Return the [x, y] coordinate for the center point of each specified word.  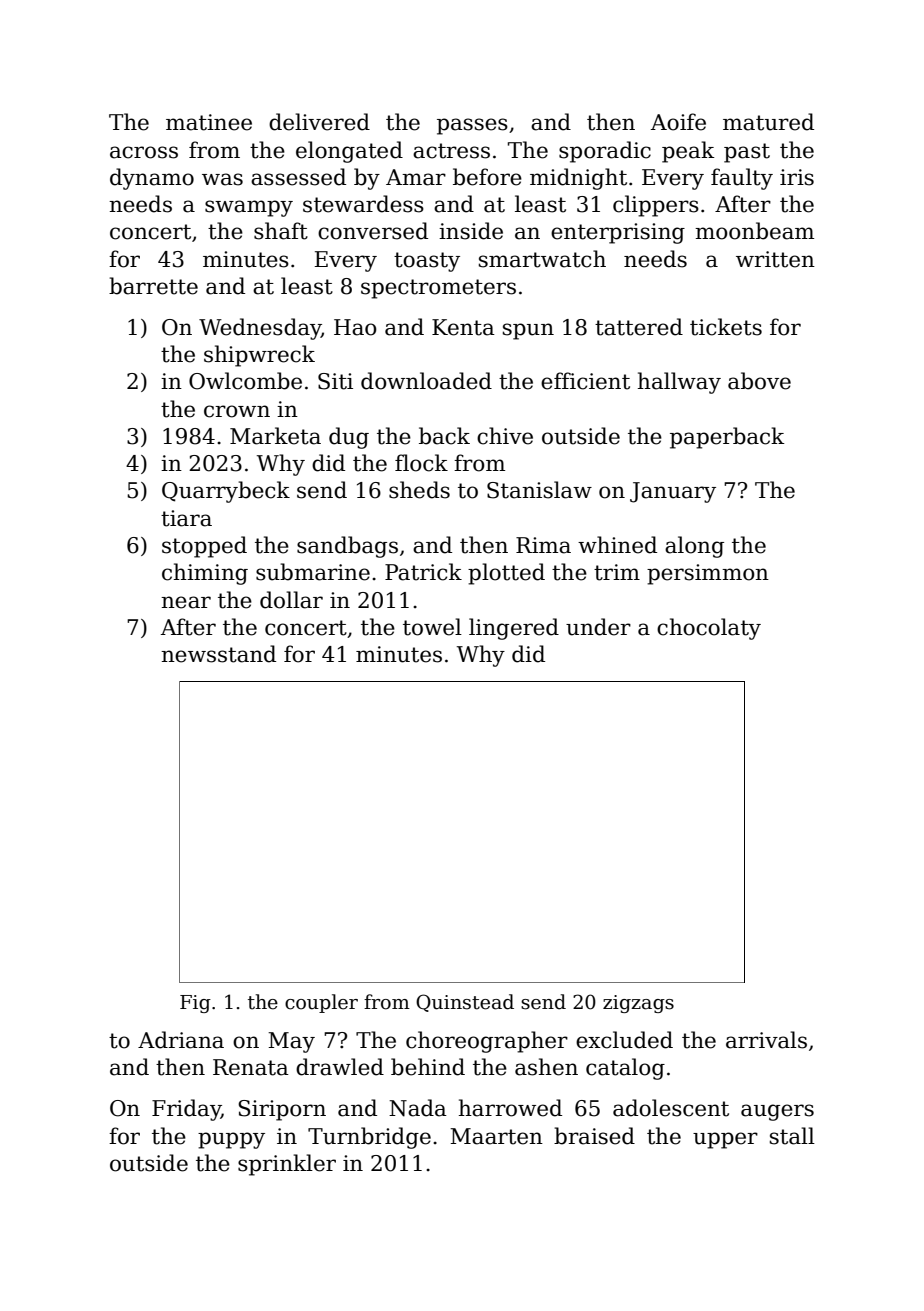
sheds [419, 490]
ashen [546, 1067]
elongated [349, 152]
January [673, 492]
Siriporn [282, 1110]
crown [237, 411]
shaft [281, 231]
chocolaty [709, 629]
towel [432, 627]
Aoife [678, 122]
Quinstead [465, 1003]
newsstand [218, 654]
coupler [321, 1003]
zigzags [638, 1004]
